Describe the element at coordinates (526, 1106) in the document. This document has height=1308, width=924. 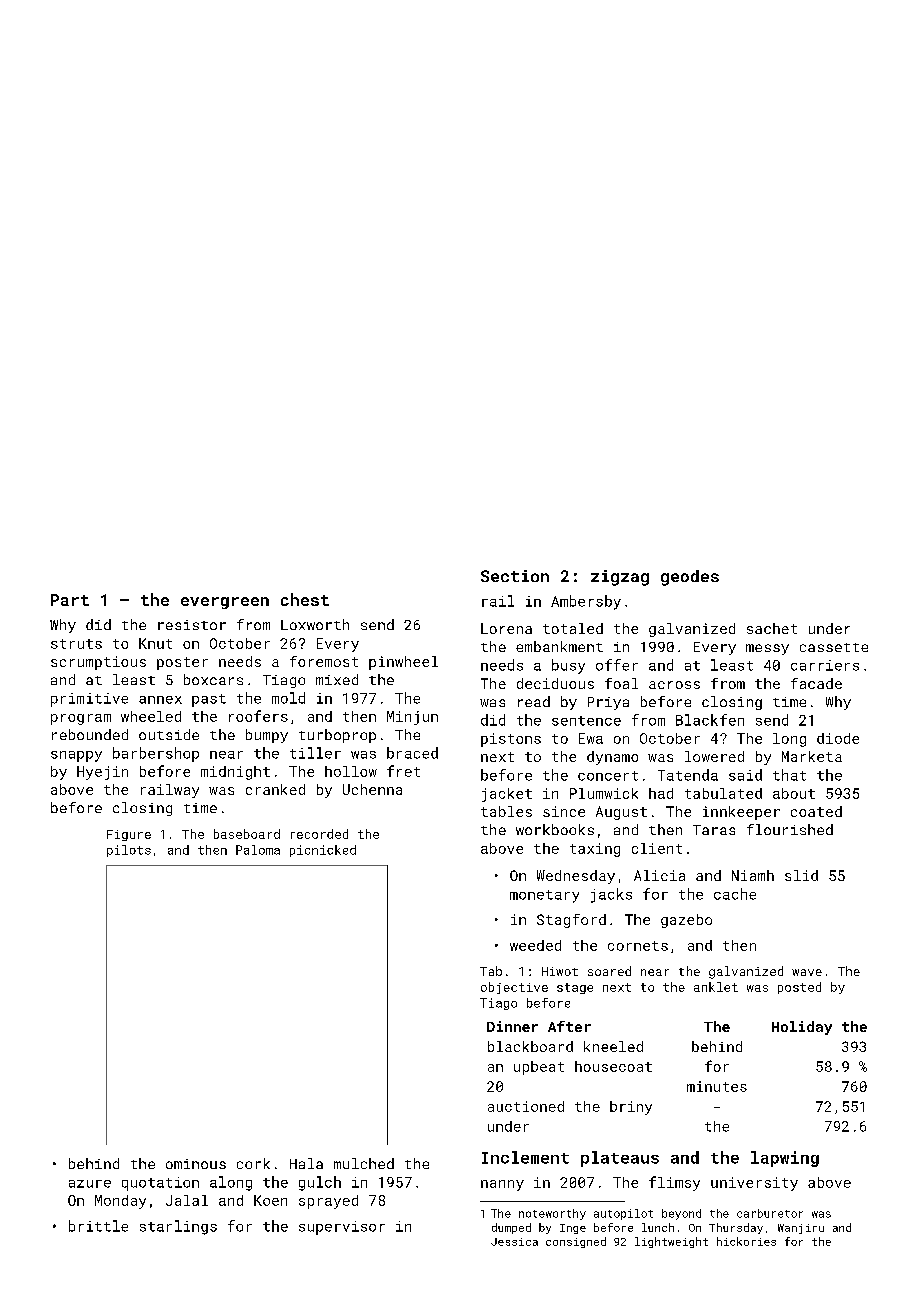
I see `auctioned` at that location.
